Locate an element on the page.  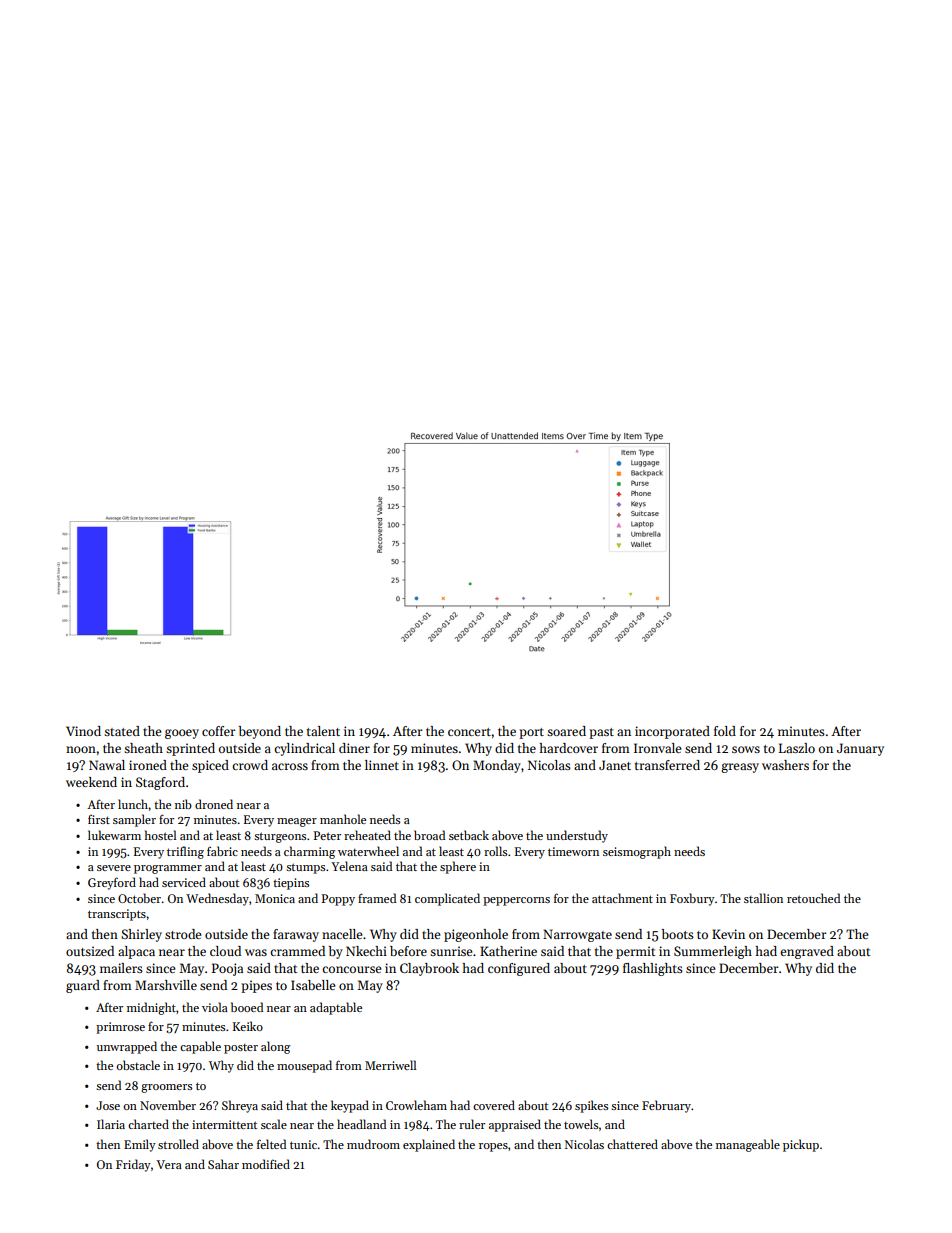
past is located at coordinates (601, 733).
